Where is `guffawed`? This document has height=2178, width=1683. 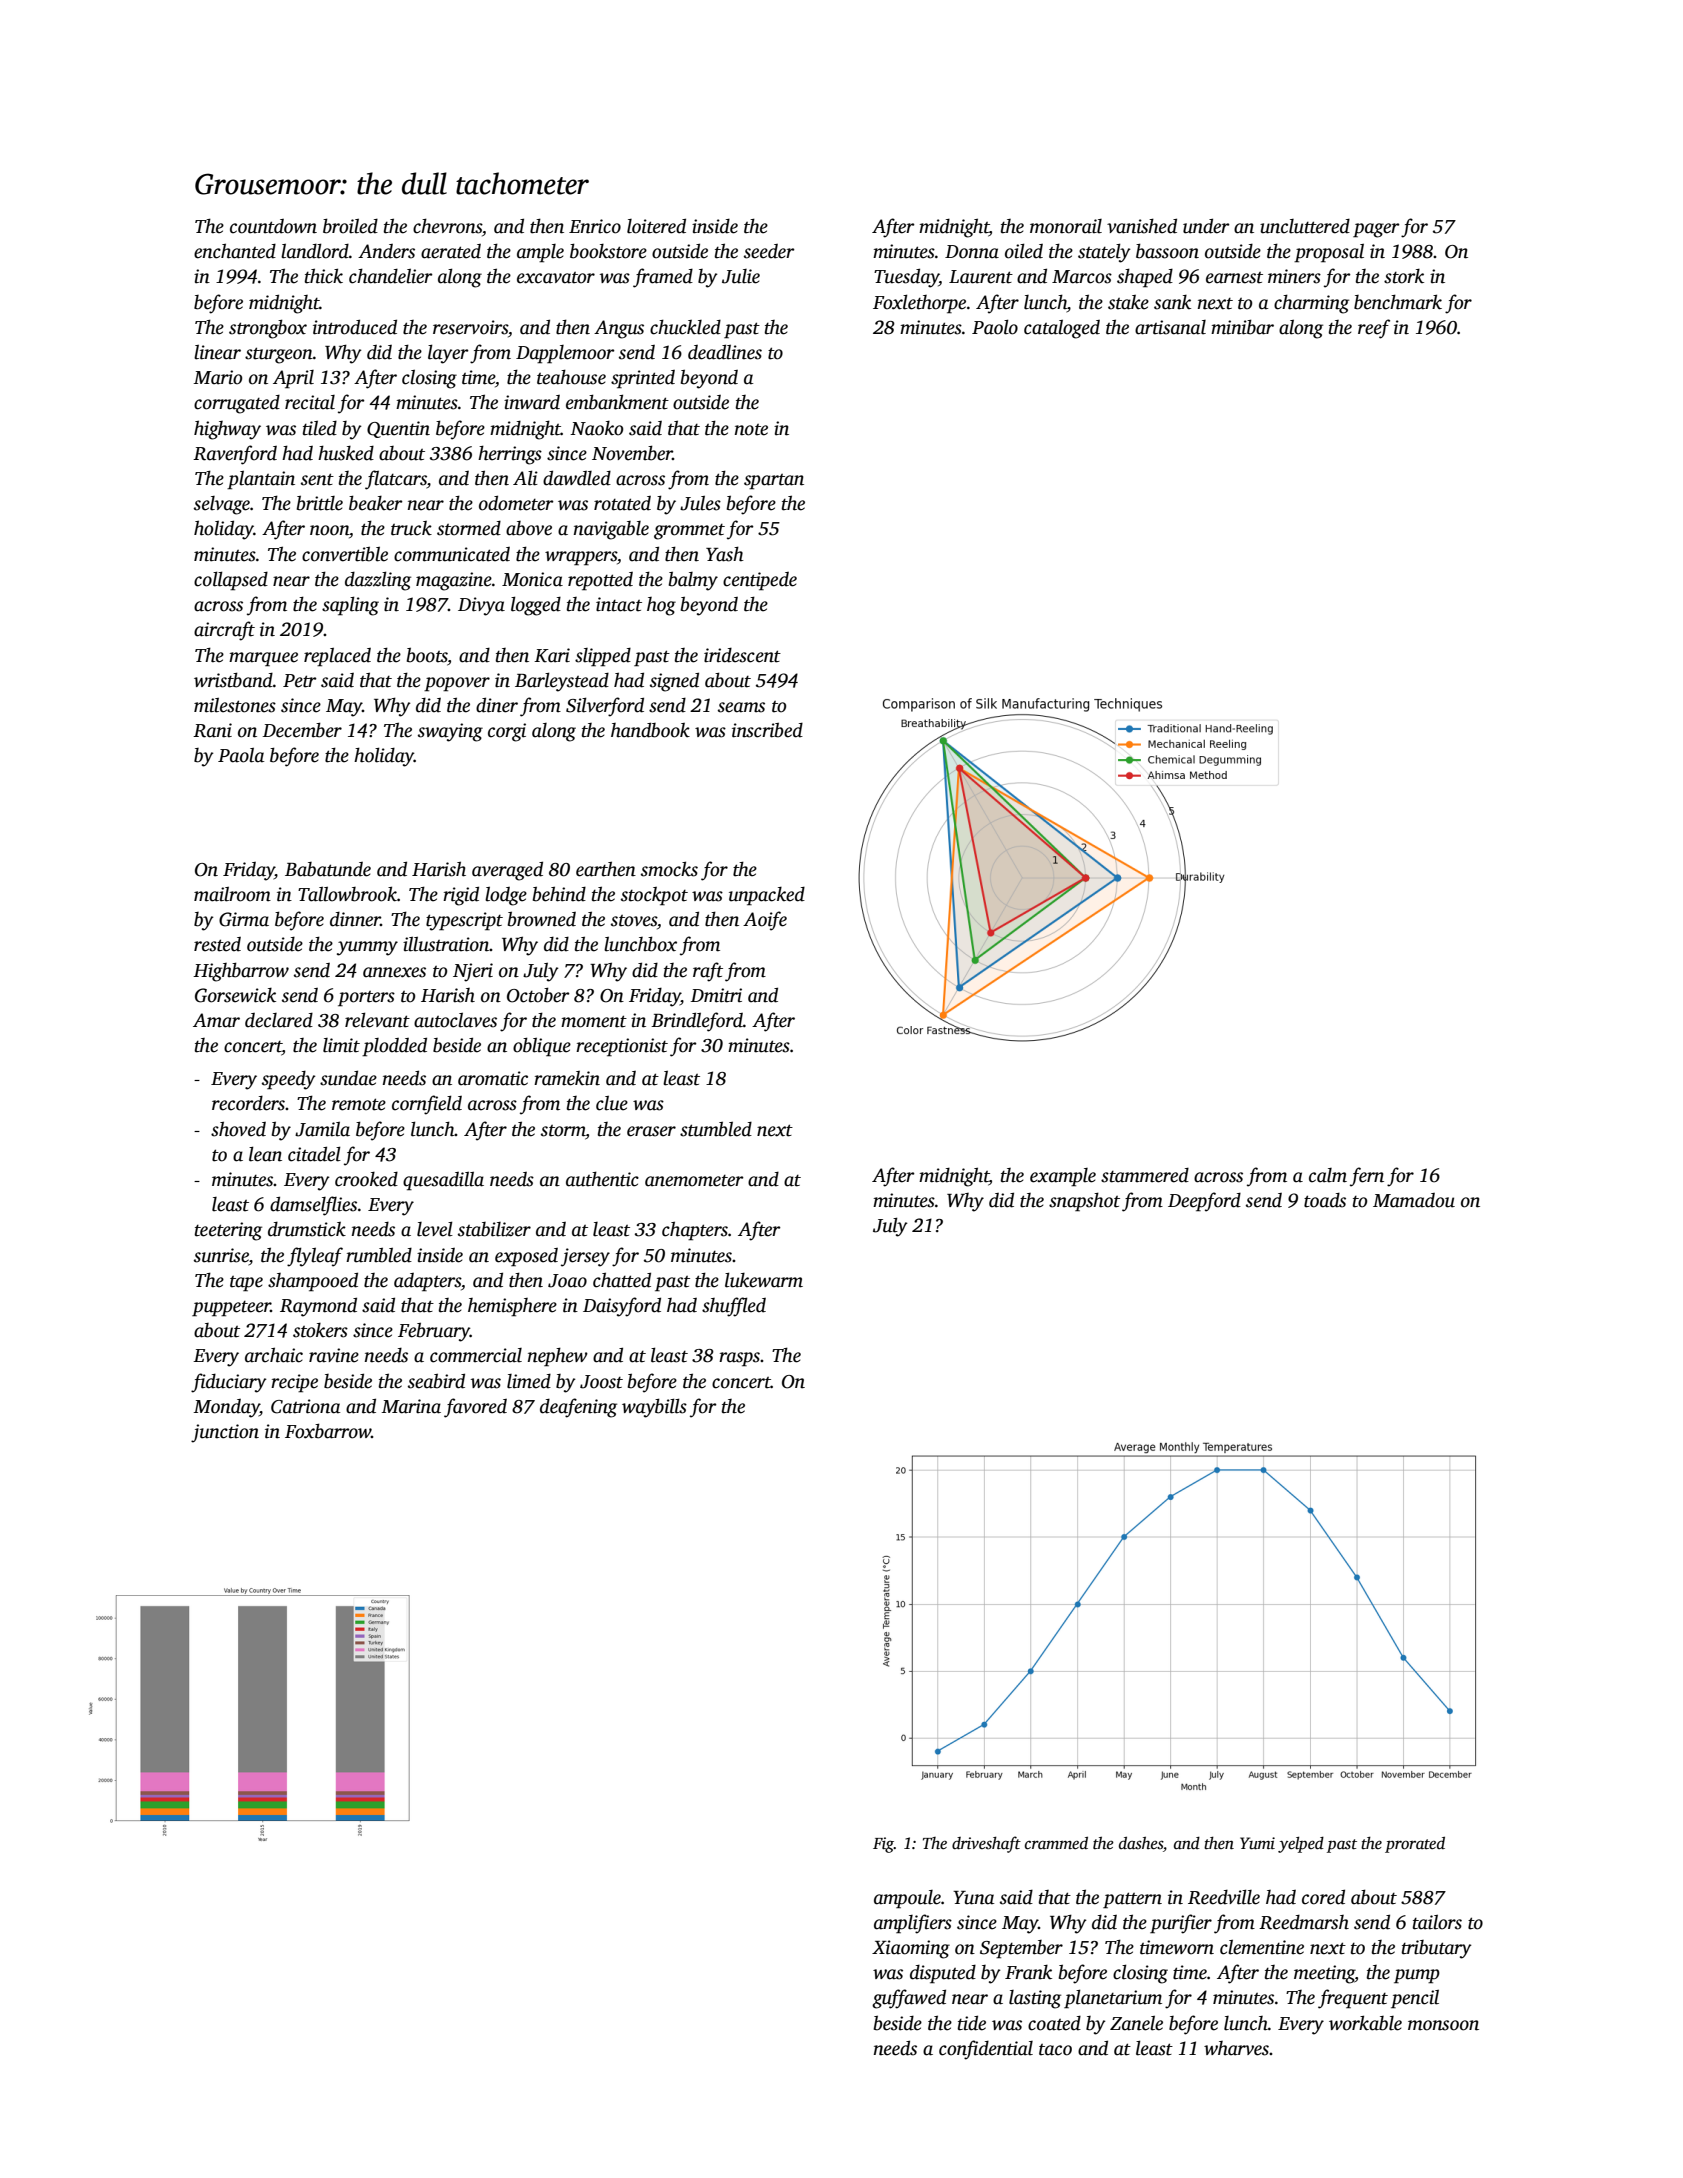 guffawed is located at coordinates (909, 1999).
